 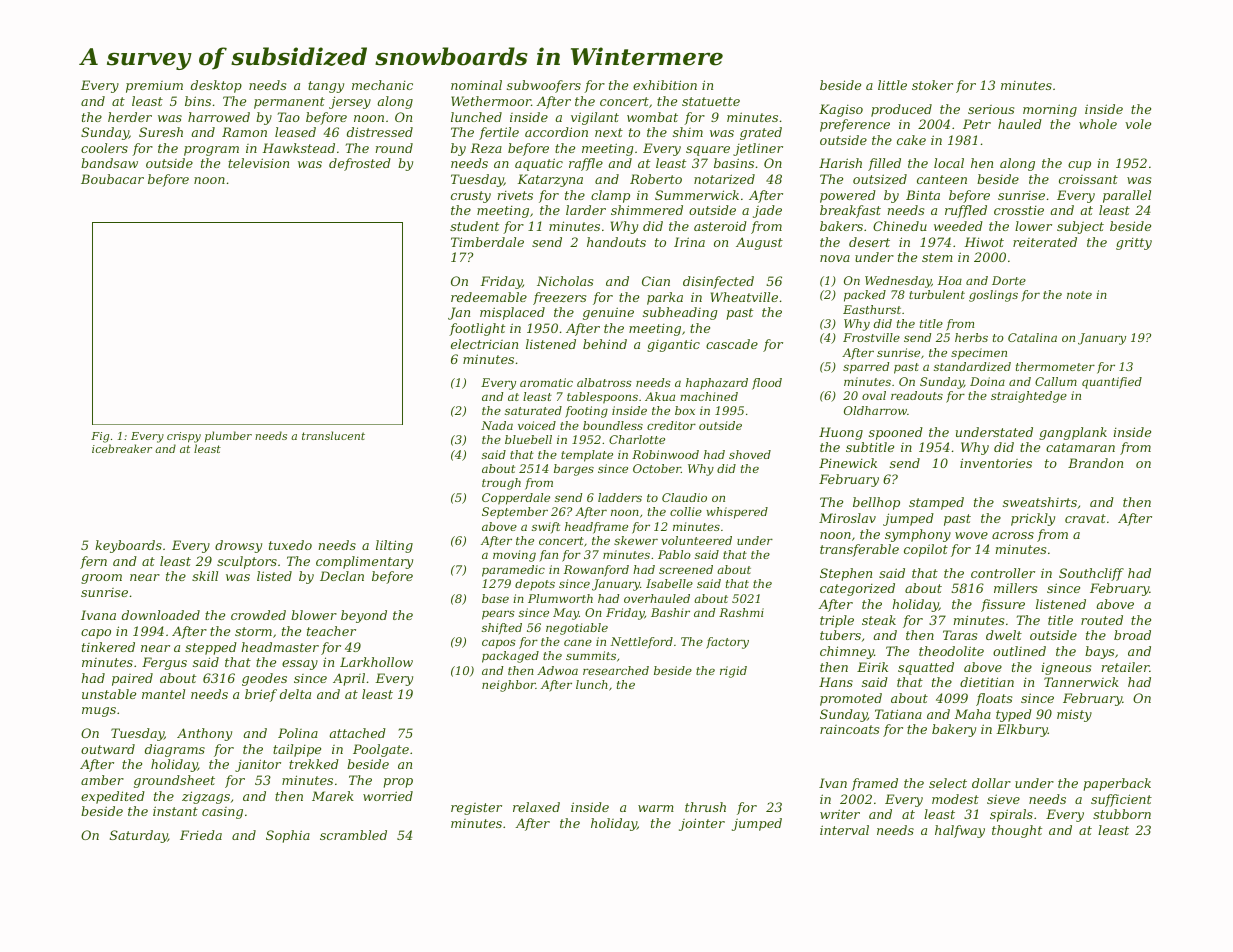 What do you see at coordinates (487, 242) in the screenshot?
I see `Timberdale` at bounding box center [487, 242].
